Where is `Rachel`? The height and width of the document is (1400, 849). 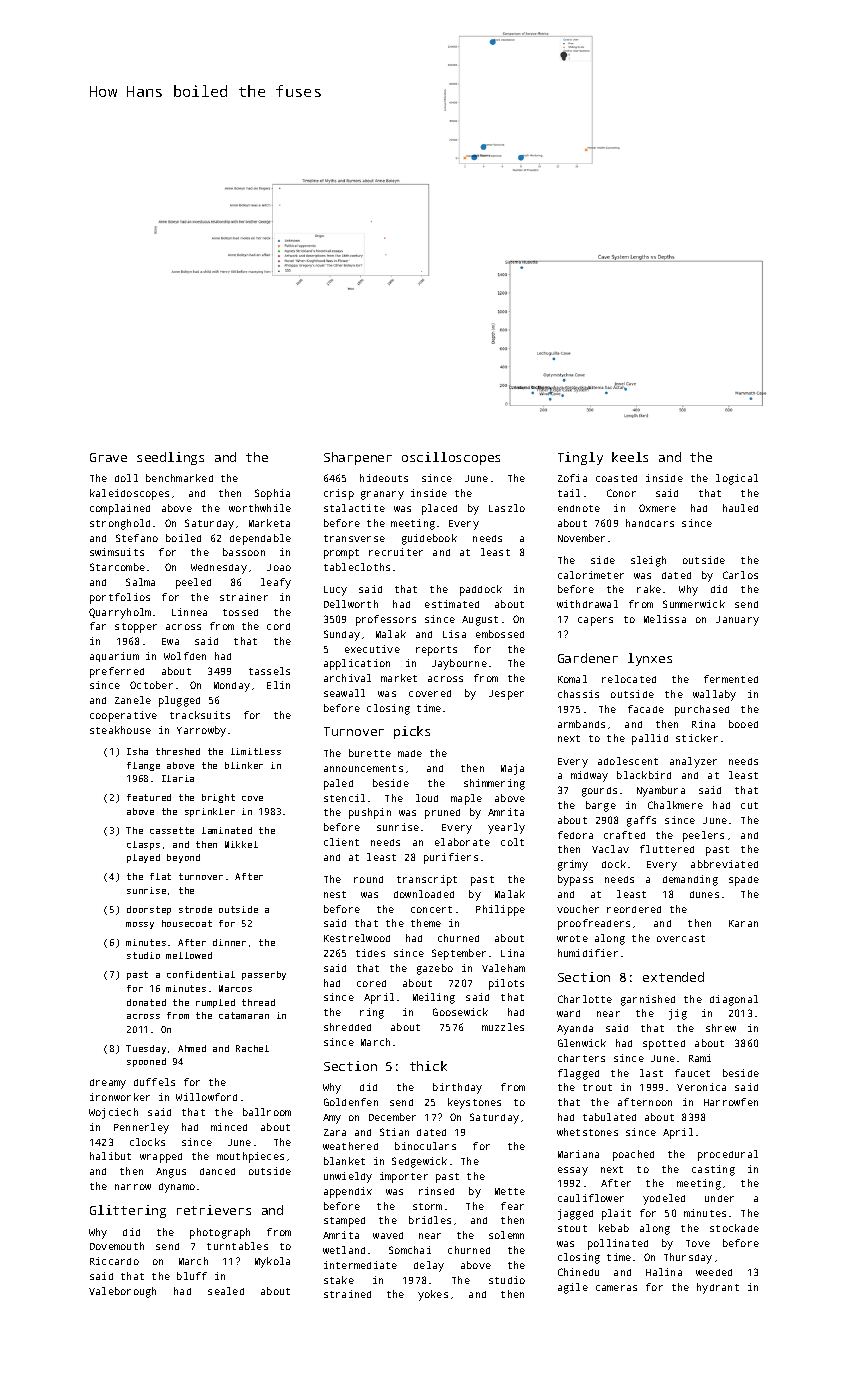
Rachel is located at coordinates (252, 1048).
